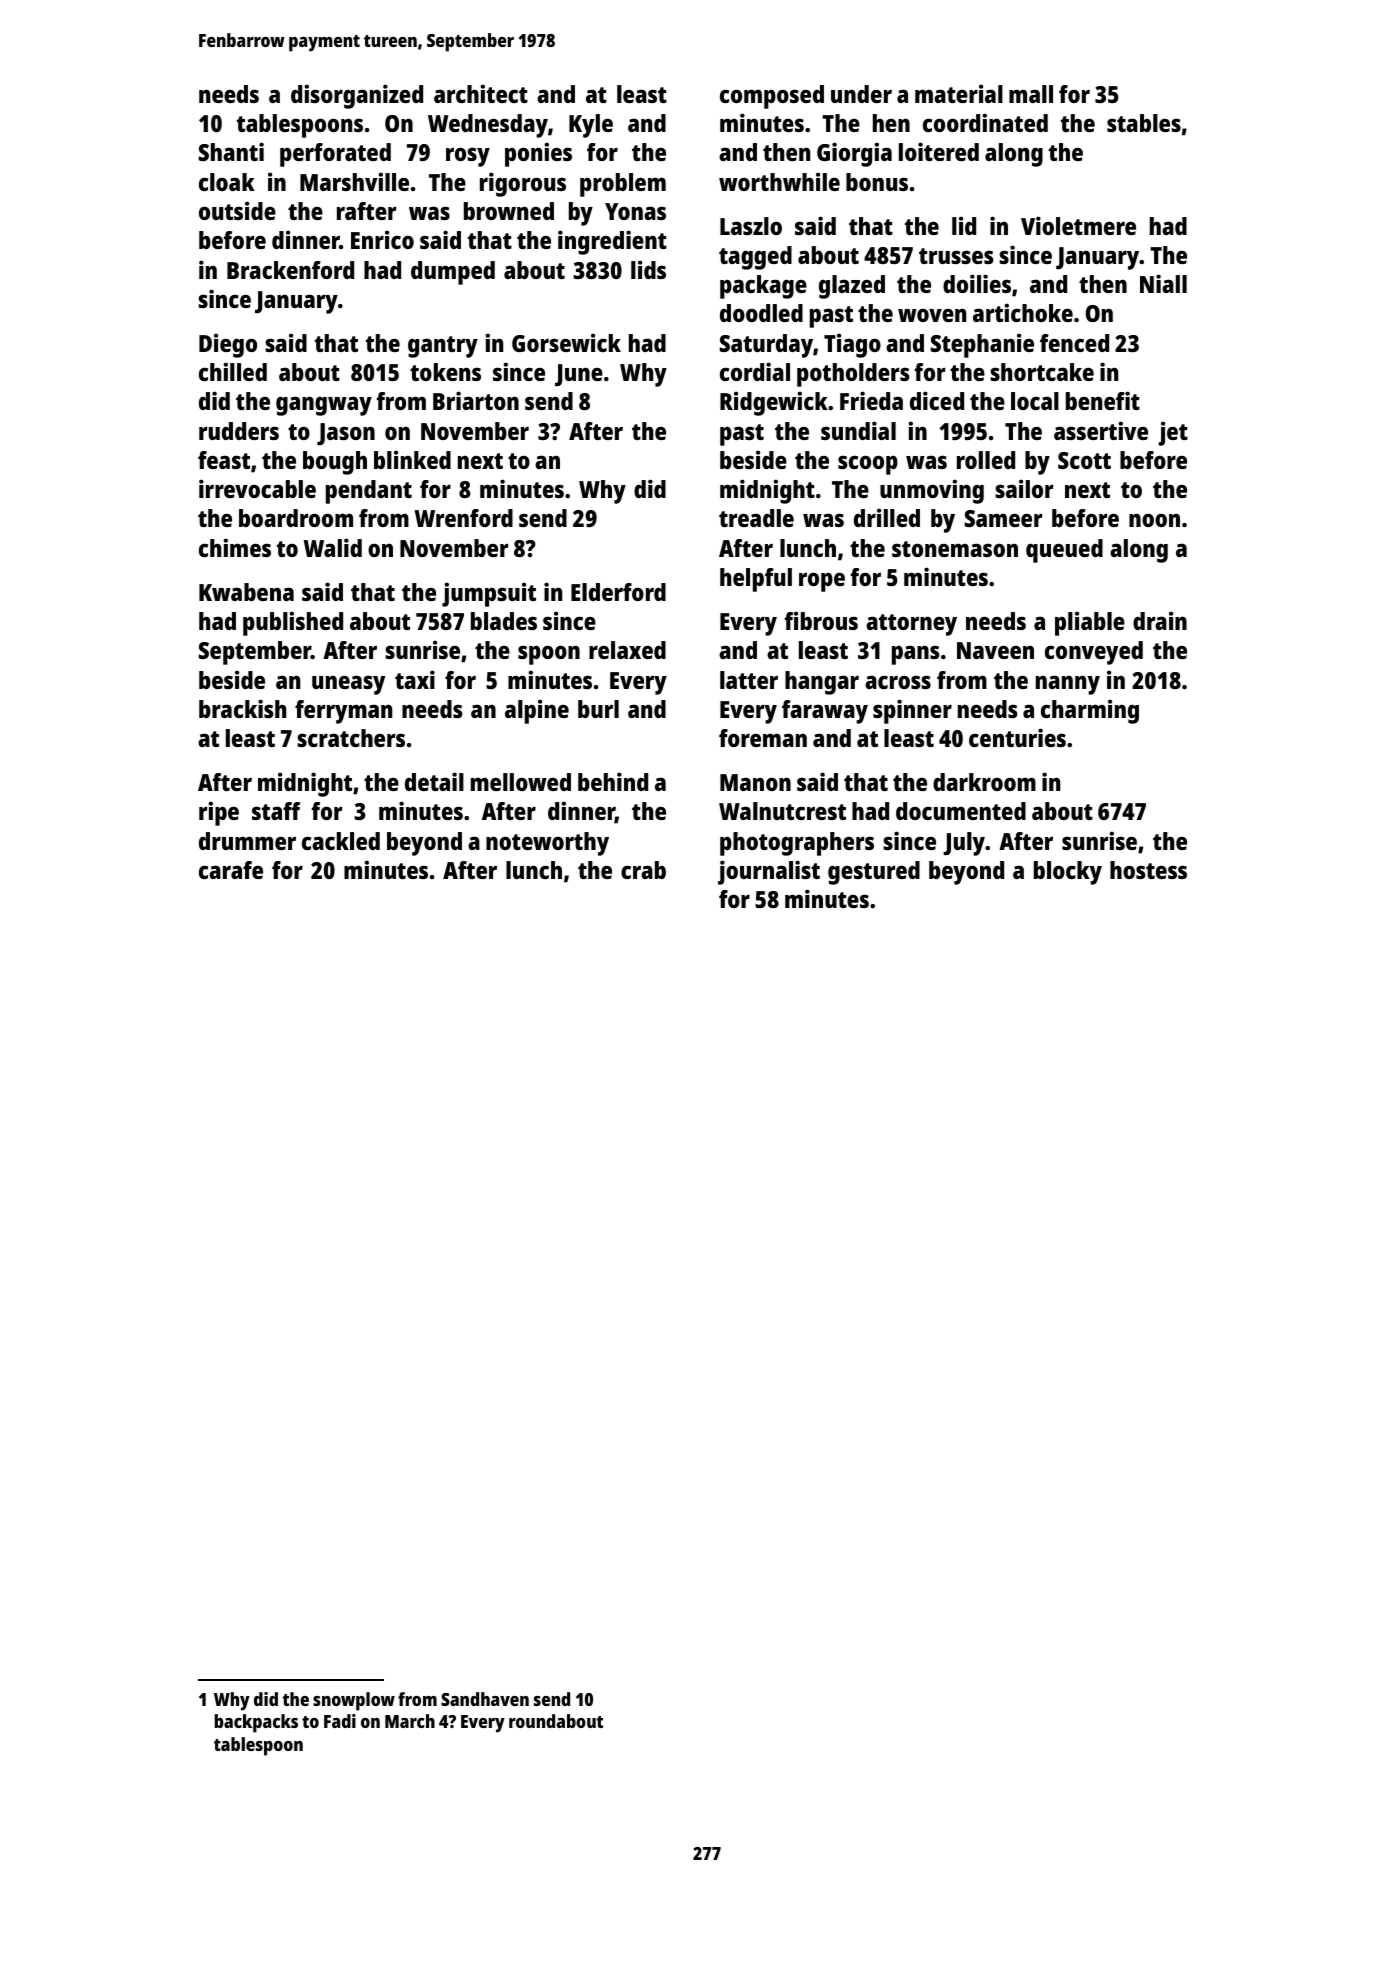 The image size is (1386, 1969). I want to click on chimes, so click(235, 547).
